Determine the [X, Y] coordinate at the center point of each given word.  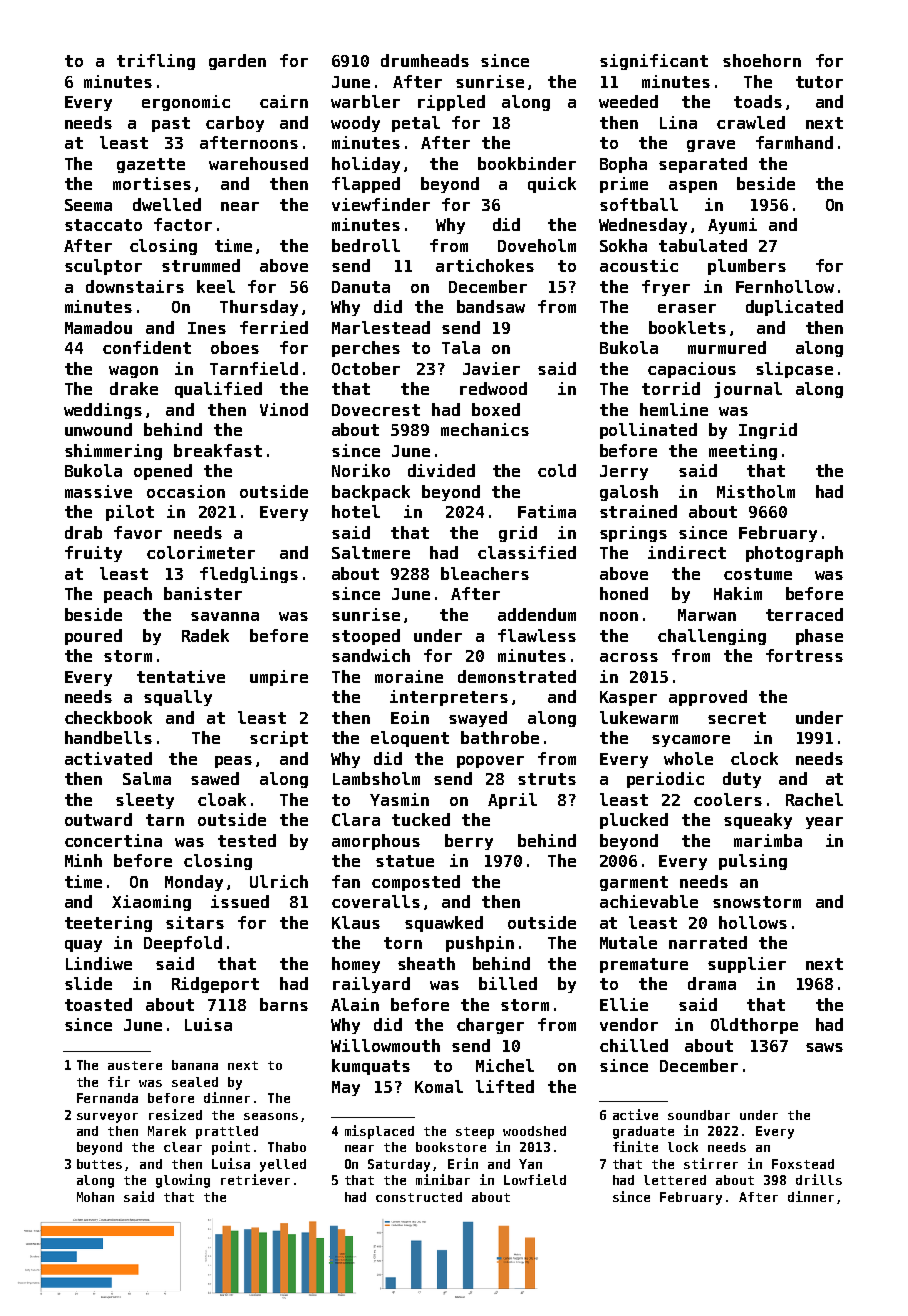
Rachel [814, 799]
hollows [753, 922]
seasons [271, 1116]
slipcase [794, 370]
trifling [156, 62]
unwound [98, 429]
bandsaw [491, 306]
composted [416, 883]
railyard [371, 985]
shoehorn [762, 60]
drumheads [425, 60]
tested [247, 840]
